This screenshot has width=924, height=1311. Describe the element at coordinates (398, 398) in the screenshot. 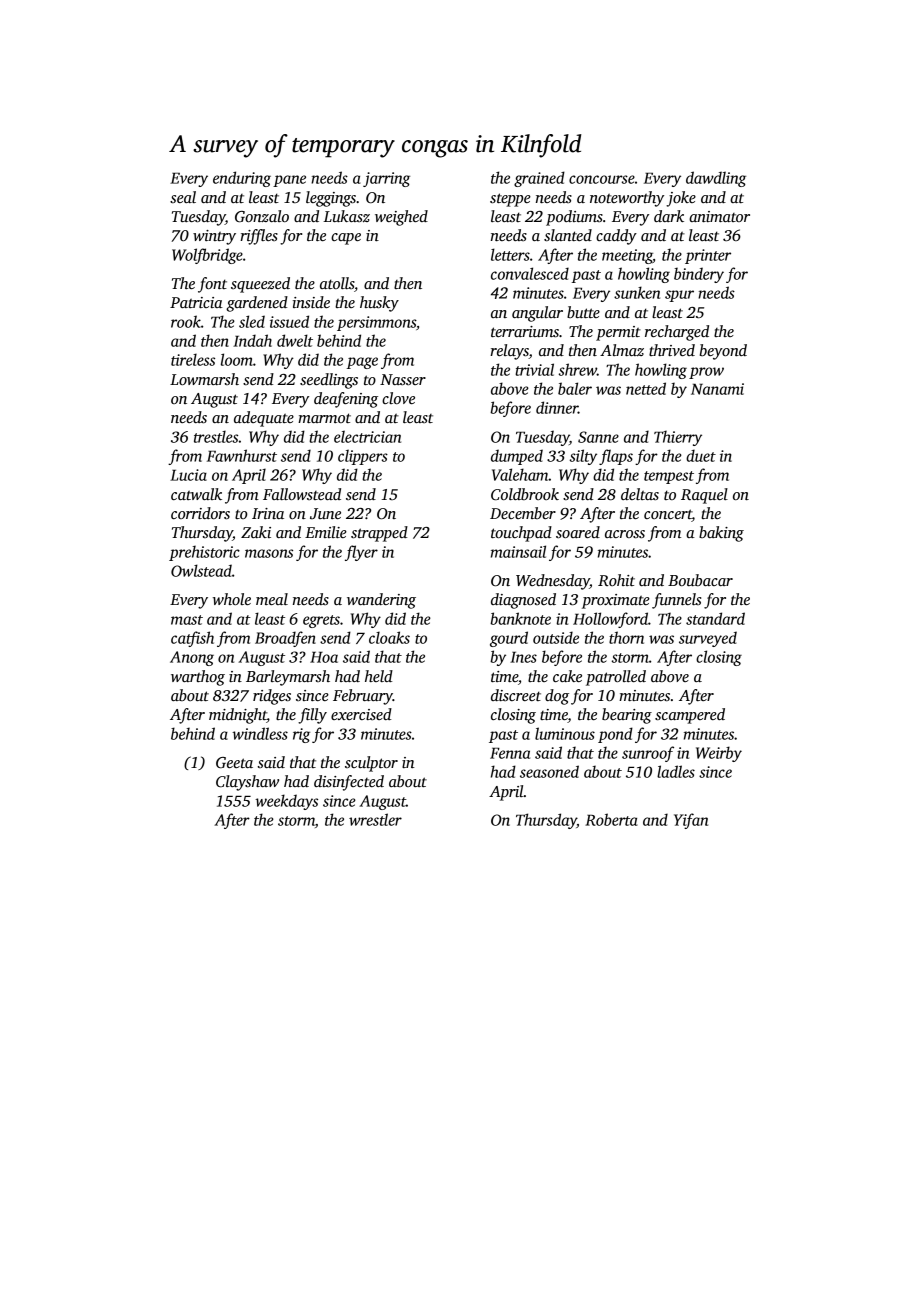

I see `clove` at that location.
